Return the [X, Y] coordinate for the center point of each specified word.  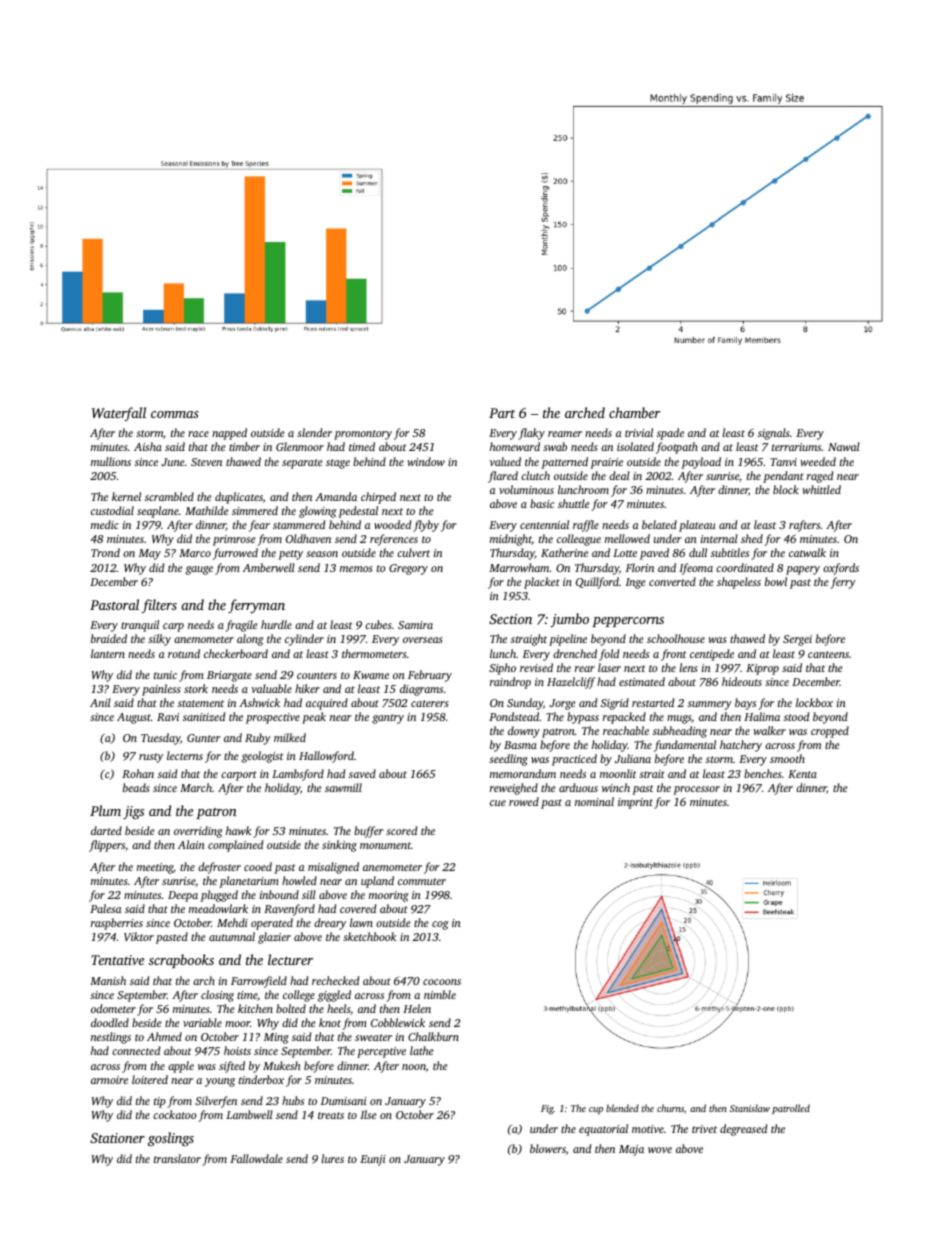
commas [175, 414]
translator [177, 1158]
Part [502, 413]
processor [696, 790]
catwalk [807, 552]
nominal [594, 801]
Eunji [373, 1160]
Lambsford [298, 775]
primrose [234, 540]
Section [510, 619]
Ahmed [164, 1036]
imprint [635, 803]
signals [774, 434]
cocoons [442, 982]
